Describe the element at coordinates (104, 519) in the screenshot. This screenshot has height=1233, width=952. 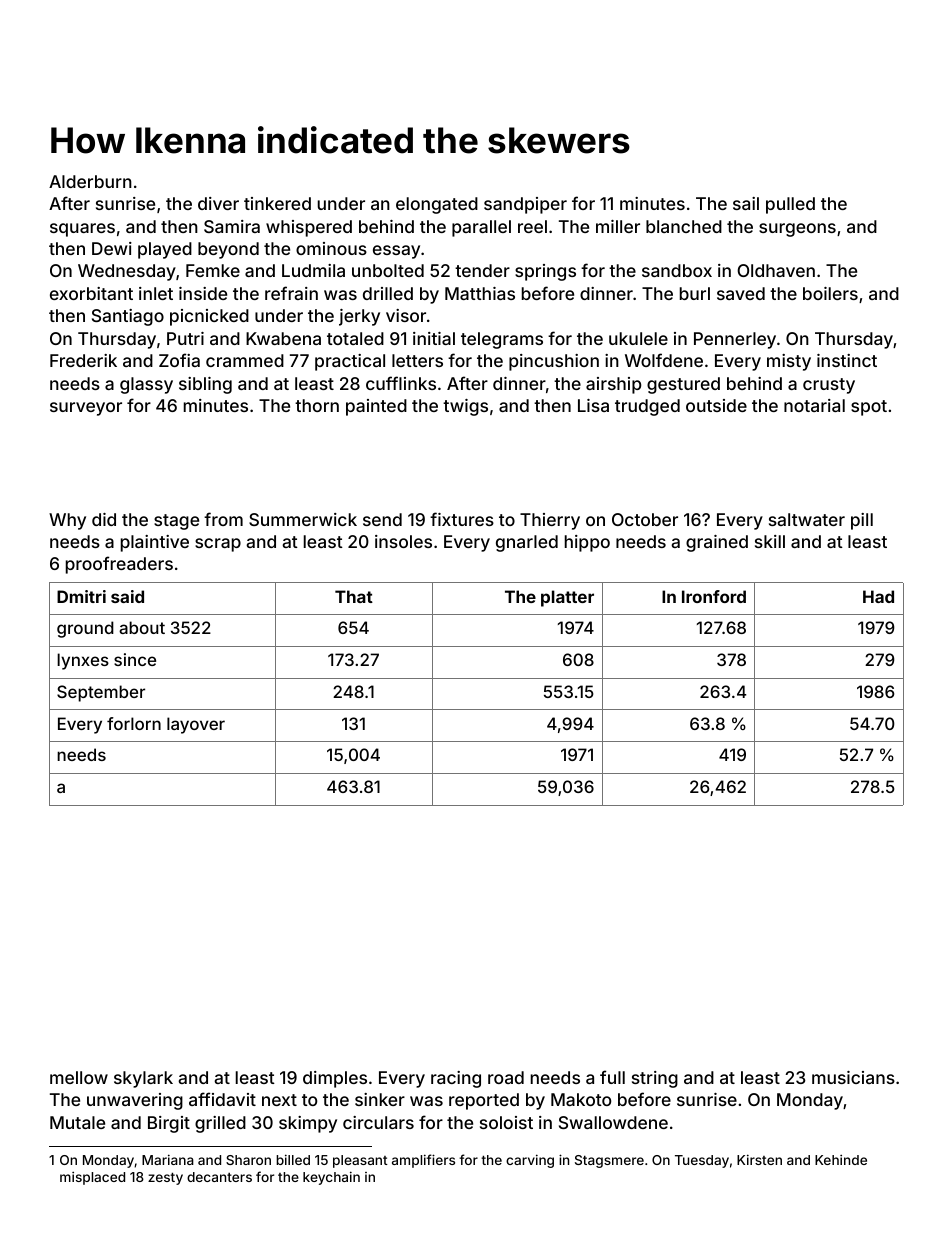
I see `did` at that location.
